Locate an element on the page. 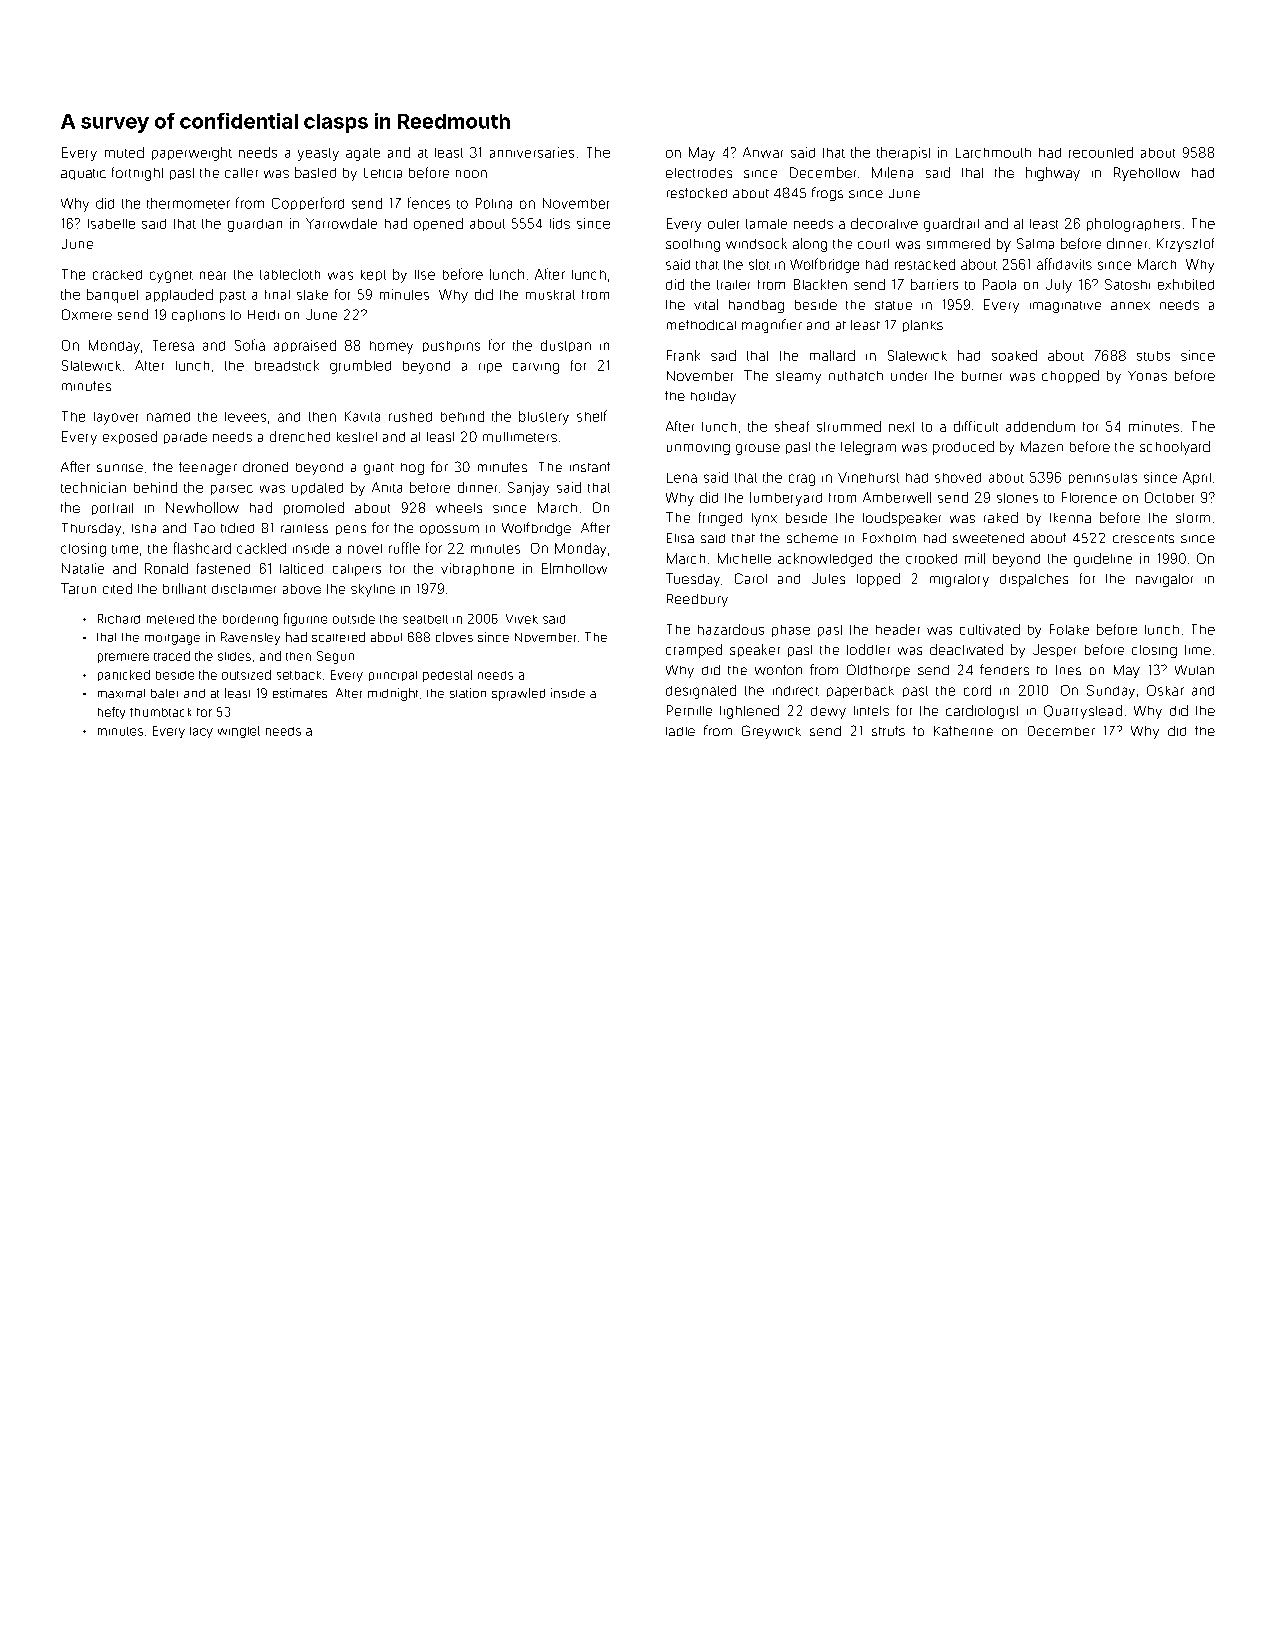 The height and width of the image is (1652, 1276). imaginative is located at coordinates (1065, 307).
